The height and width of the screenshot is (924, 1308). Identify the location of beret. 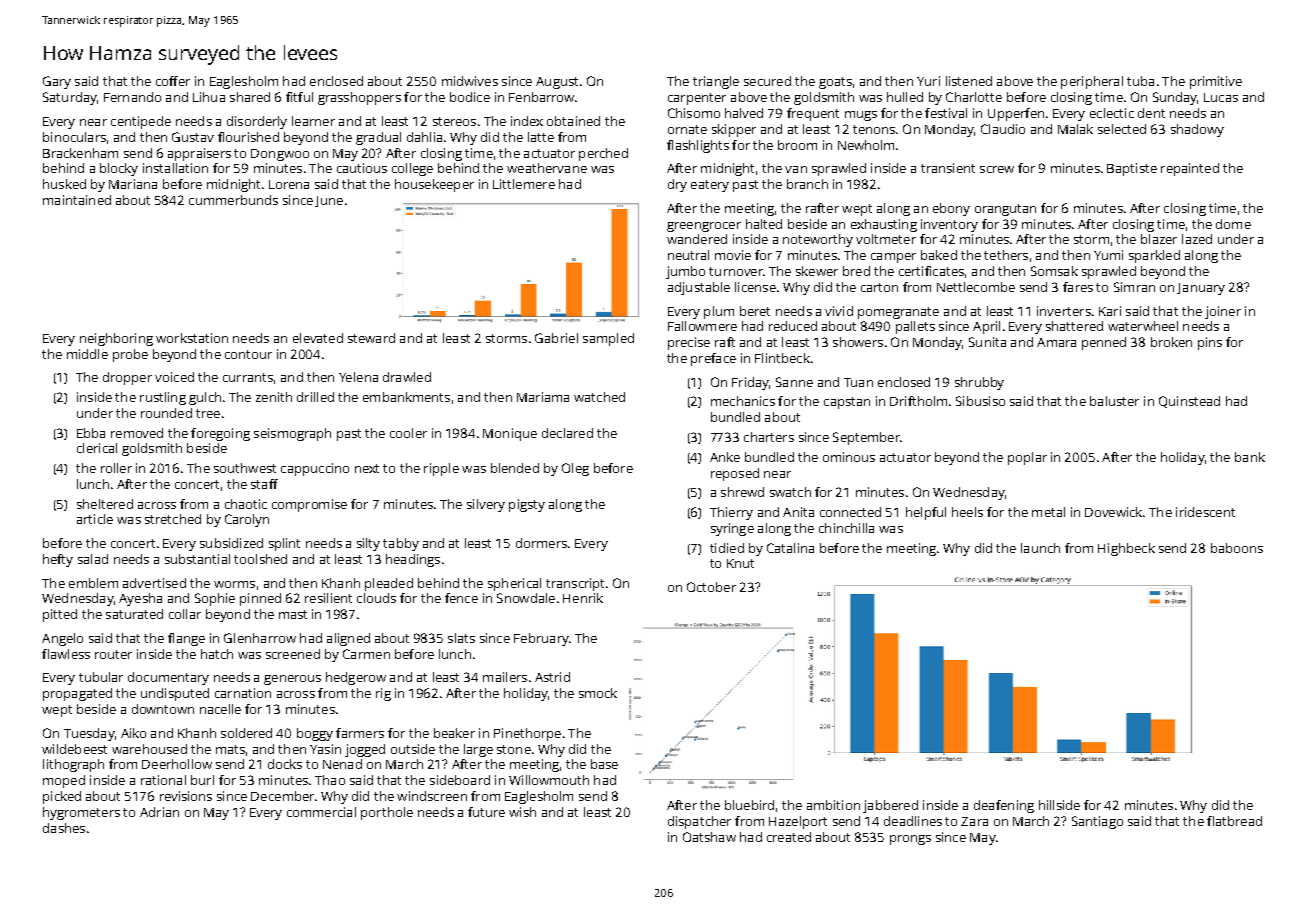
(755, 311).
